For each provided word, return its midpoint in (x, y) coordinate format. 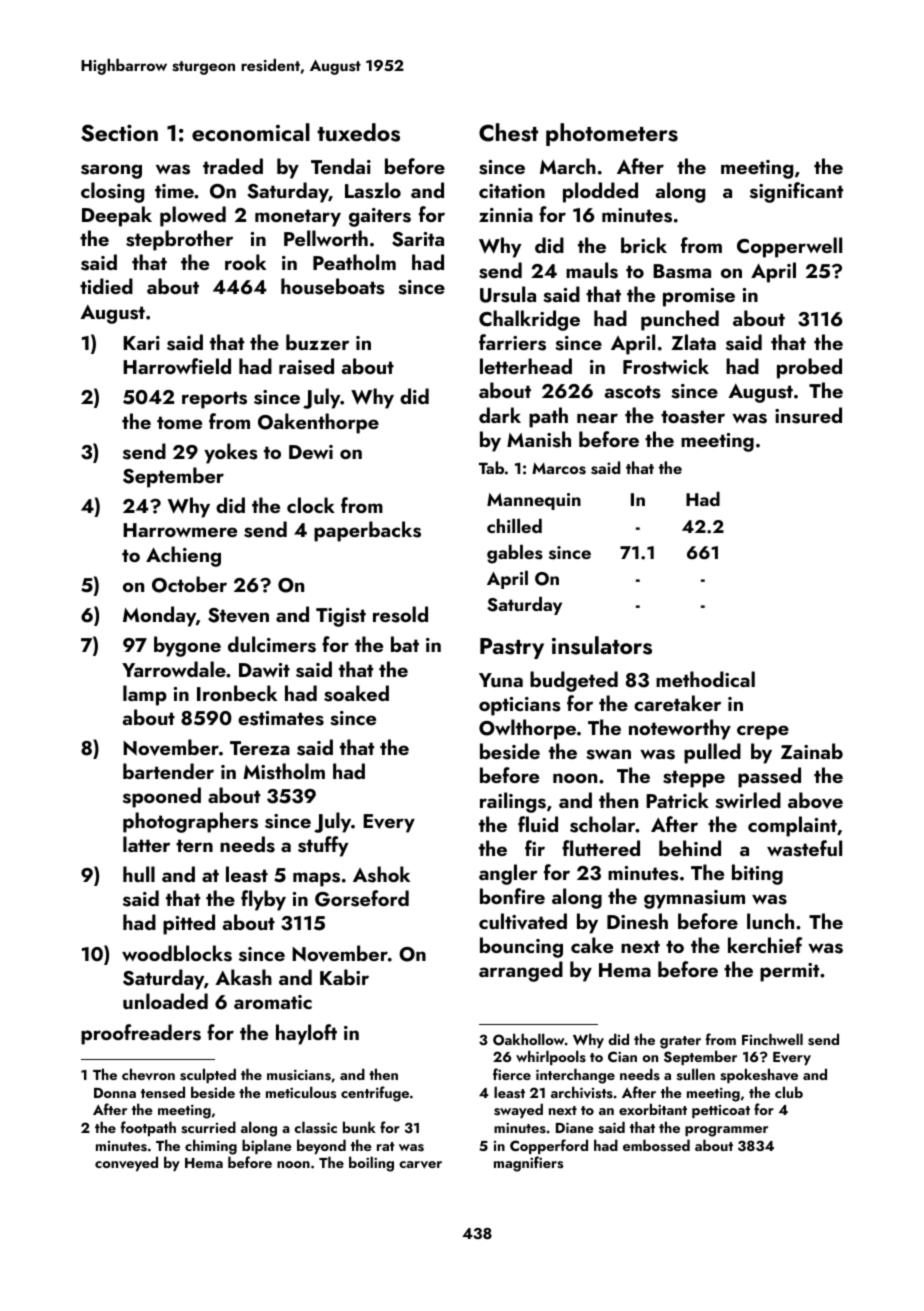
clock (311, 505)
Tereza (260, 748)
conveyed (126, 1163)
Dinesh (637, 921)
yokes (231, 453)
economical (251, 132)
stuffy (323, 846)
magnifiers (528, 1164)
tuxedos (358, 132)
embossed (656, 1145)
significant (796, 192)
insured (808, 415)
